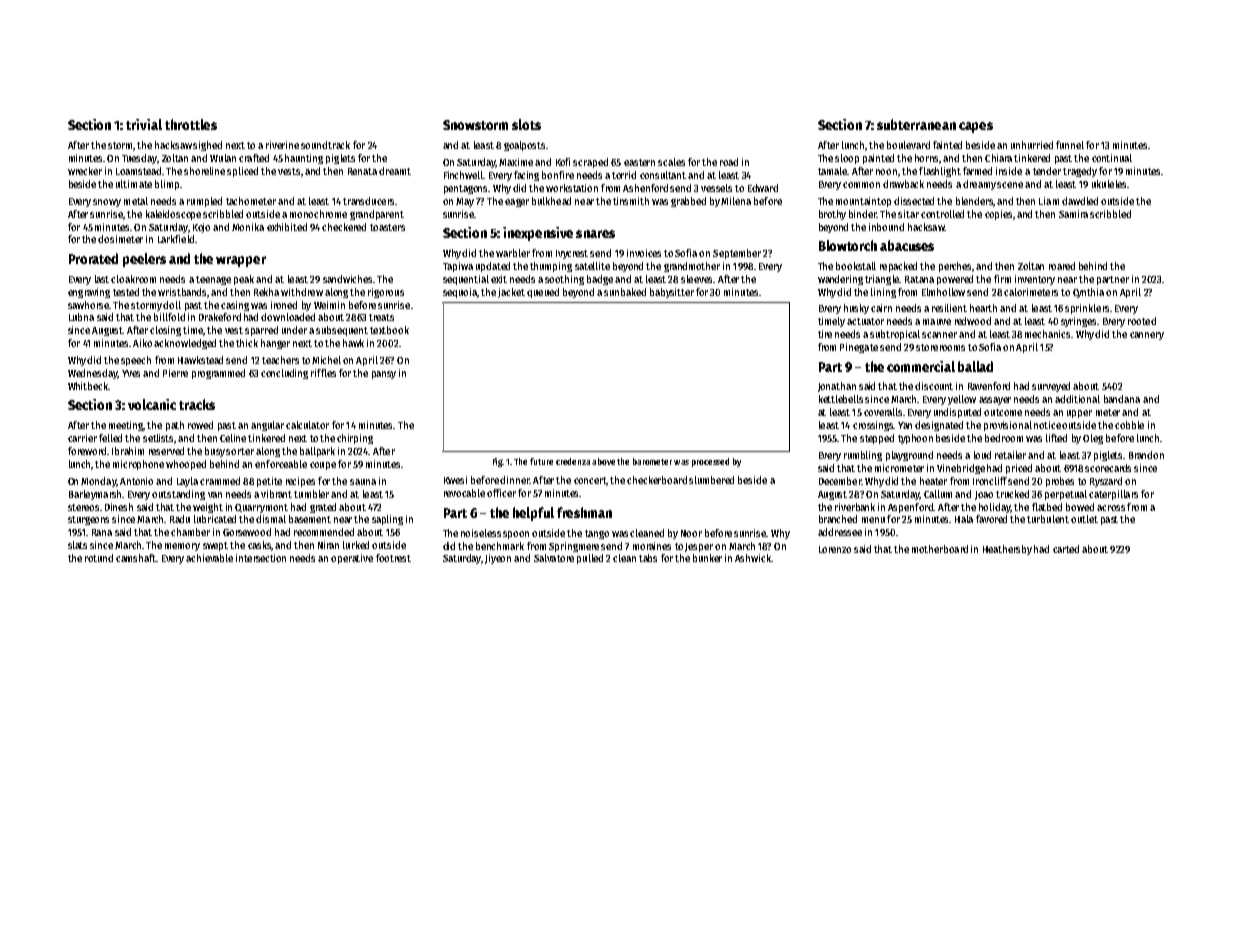  I want to click on calculator, so click(307, 425).
